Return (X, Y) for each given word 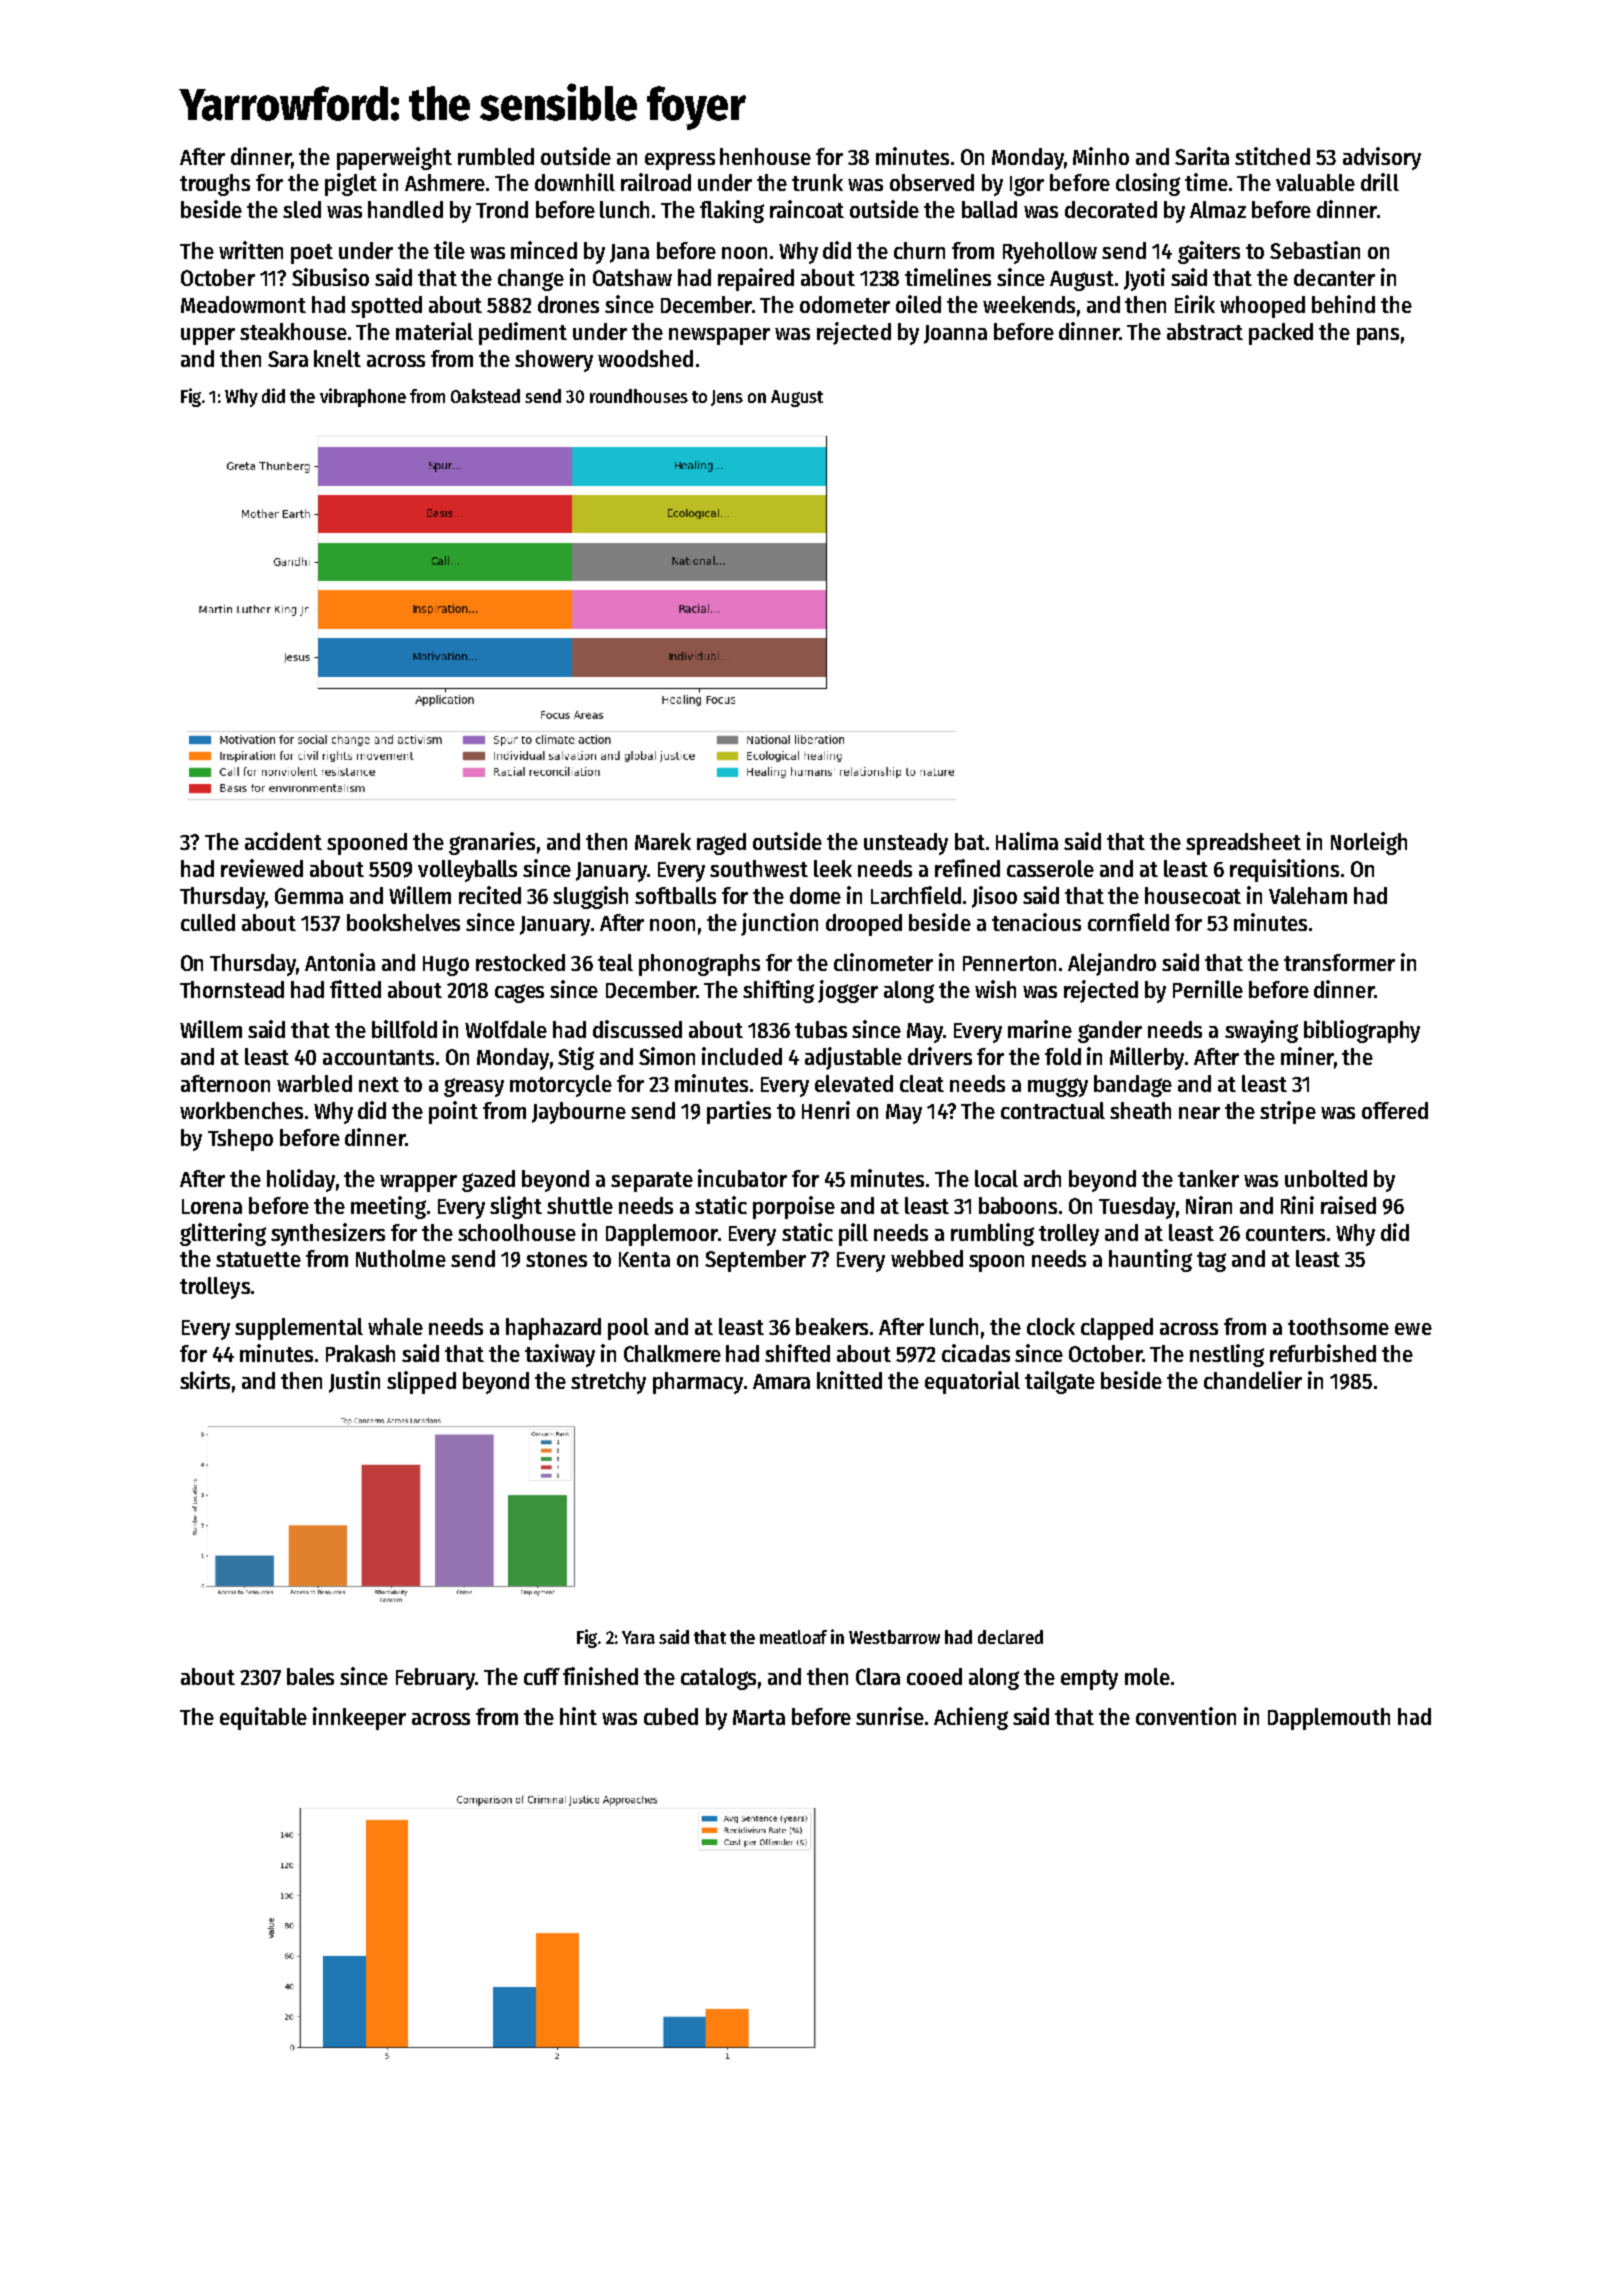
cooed (934, 1676)
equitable (263, 1718)
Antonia (340, 962)
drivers (940, 1056)
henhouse (765, 156)
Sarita (1202, 156)
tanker (1208, 1178)
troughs (215, 185)
